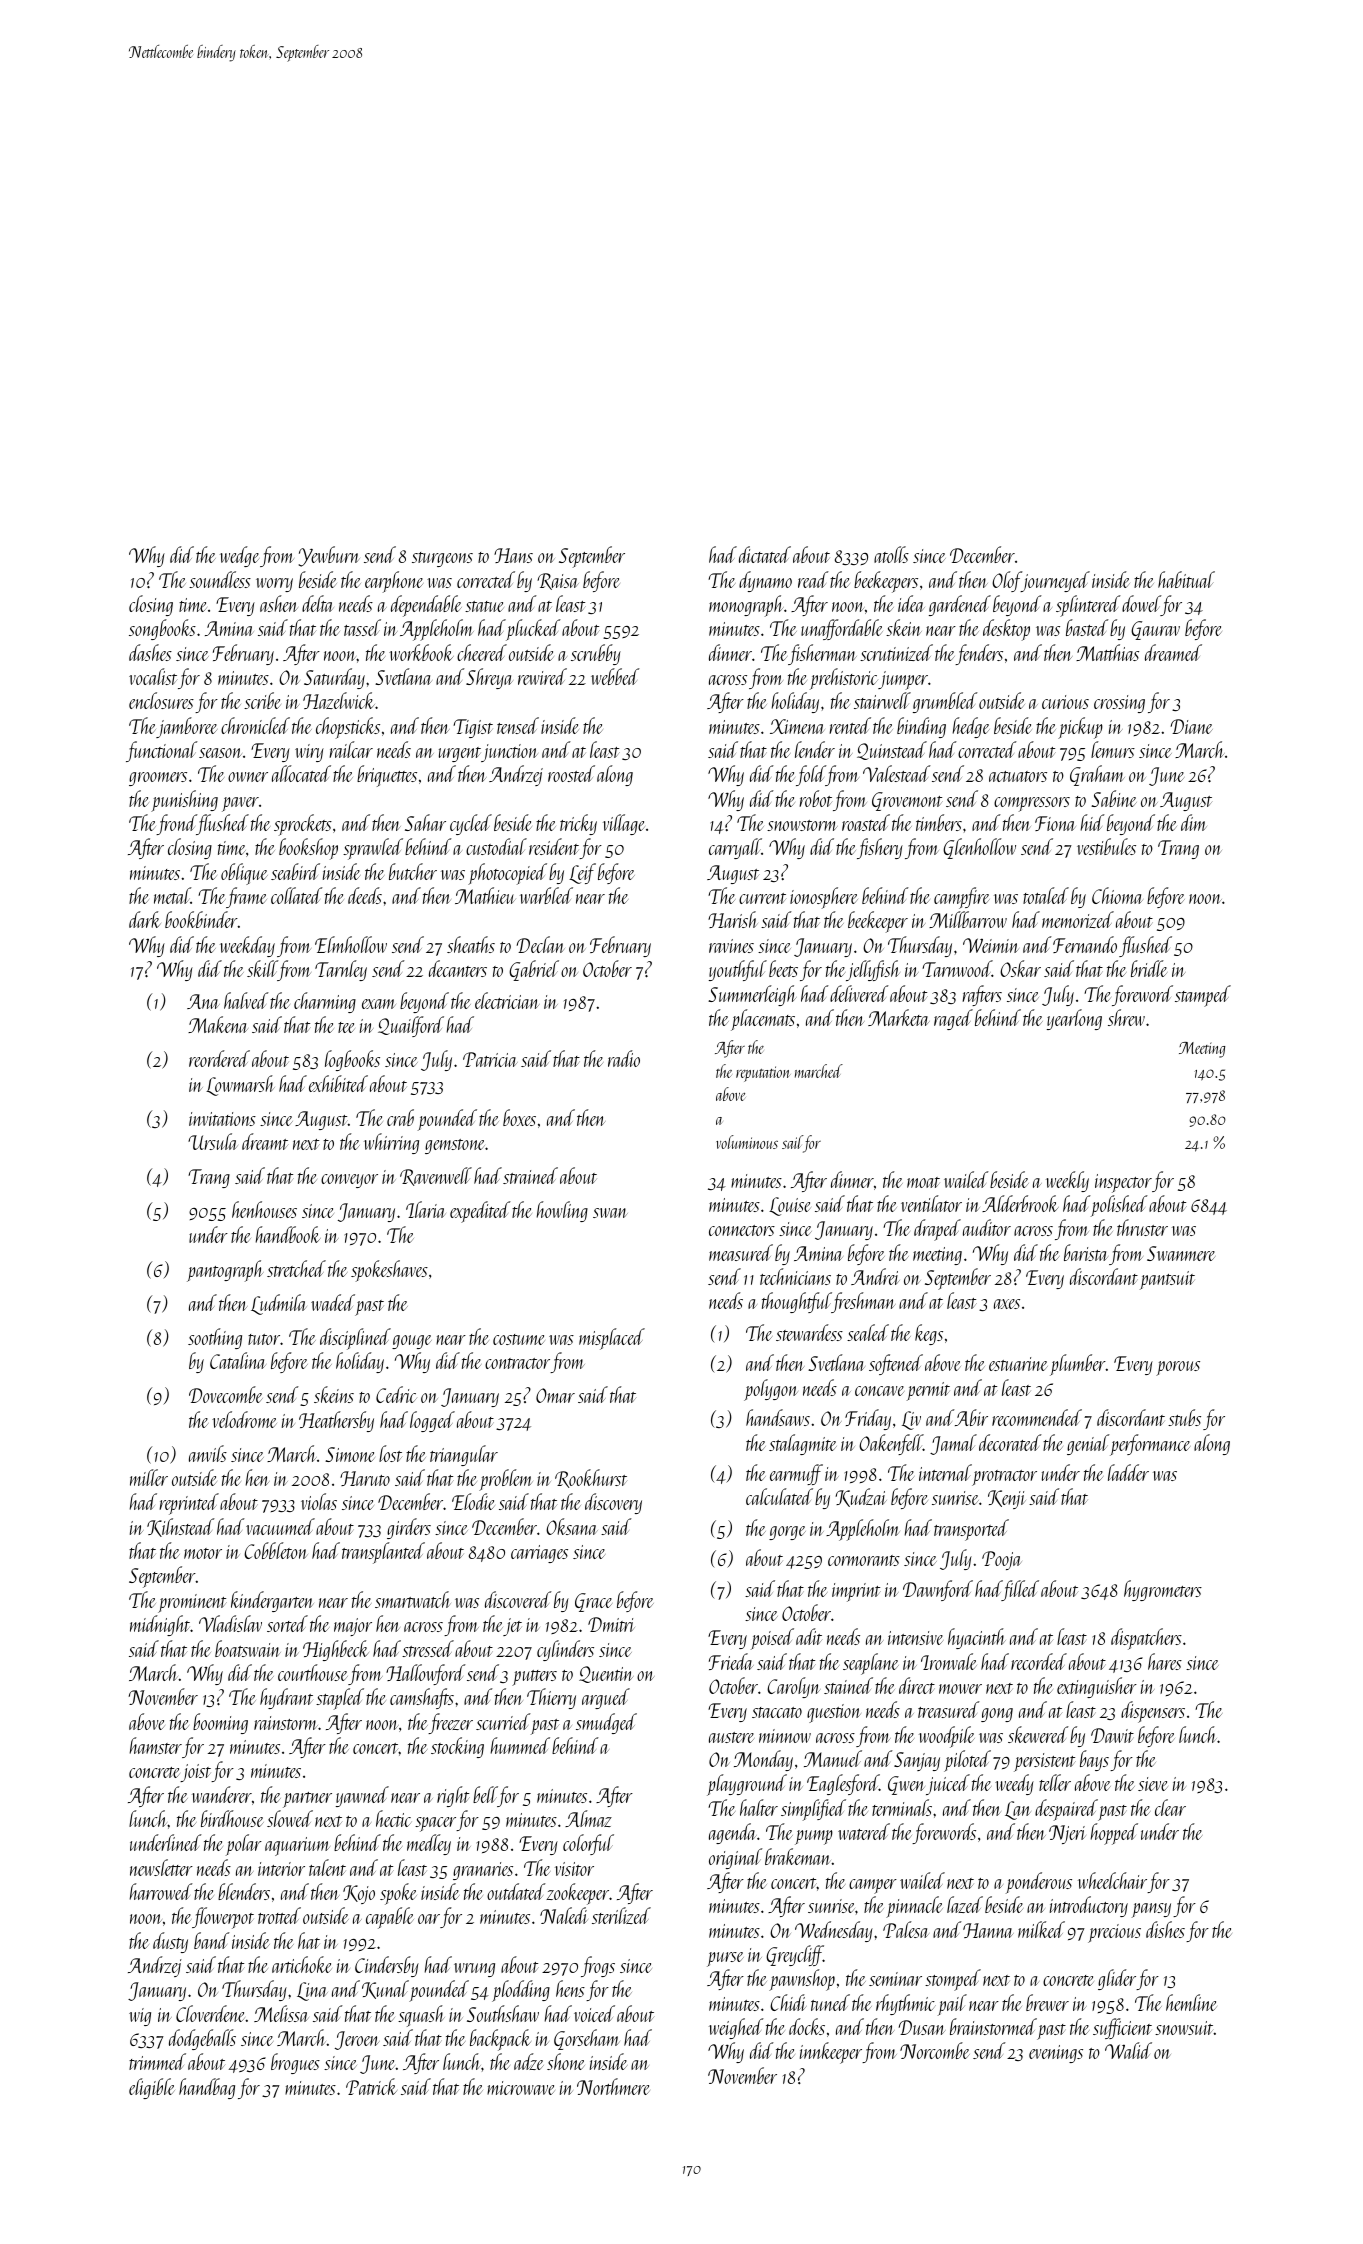 Image resolution: width=1363 pixels, height=2244 pixels. What do you see at coordinates (1018, 1364) in the image?
I see `estuarine` at bounding box center [1018, 1364].
